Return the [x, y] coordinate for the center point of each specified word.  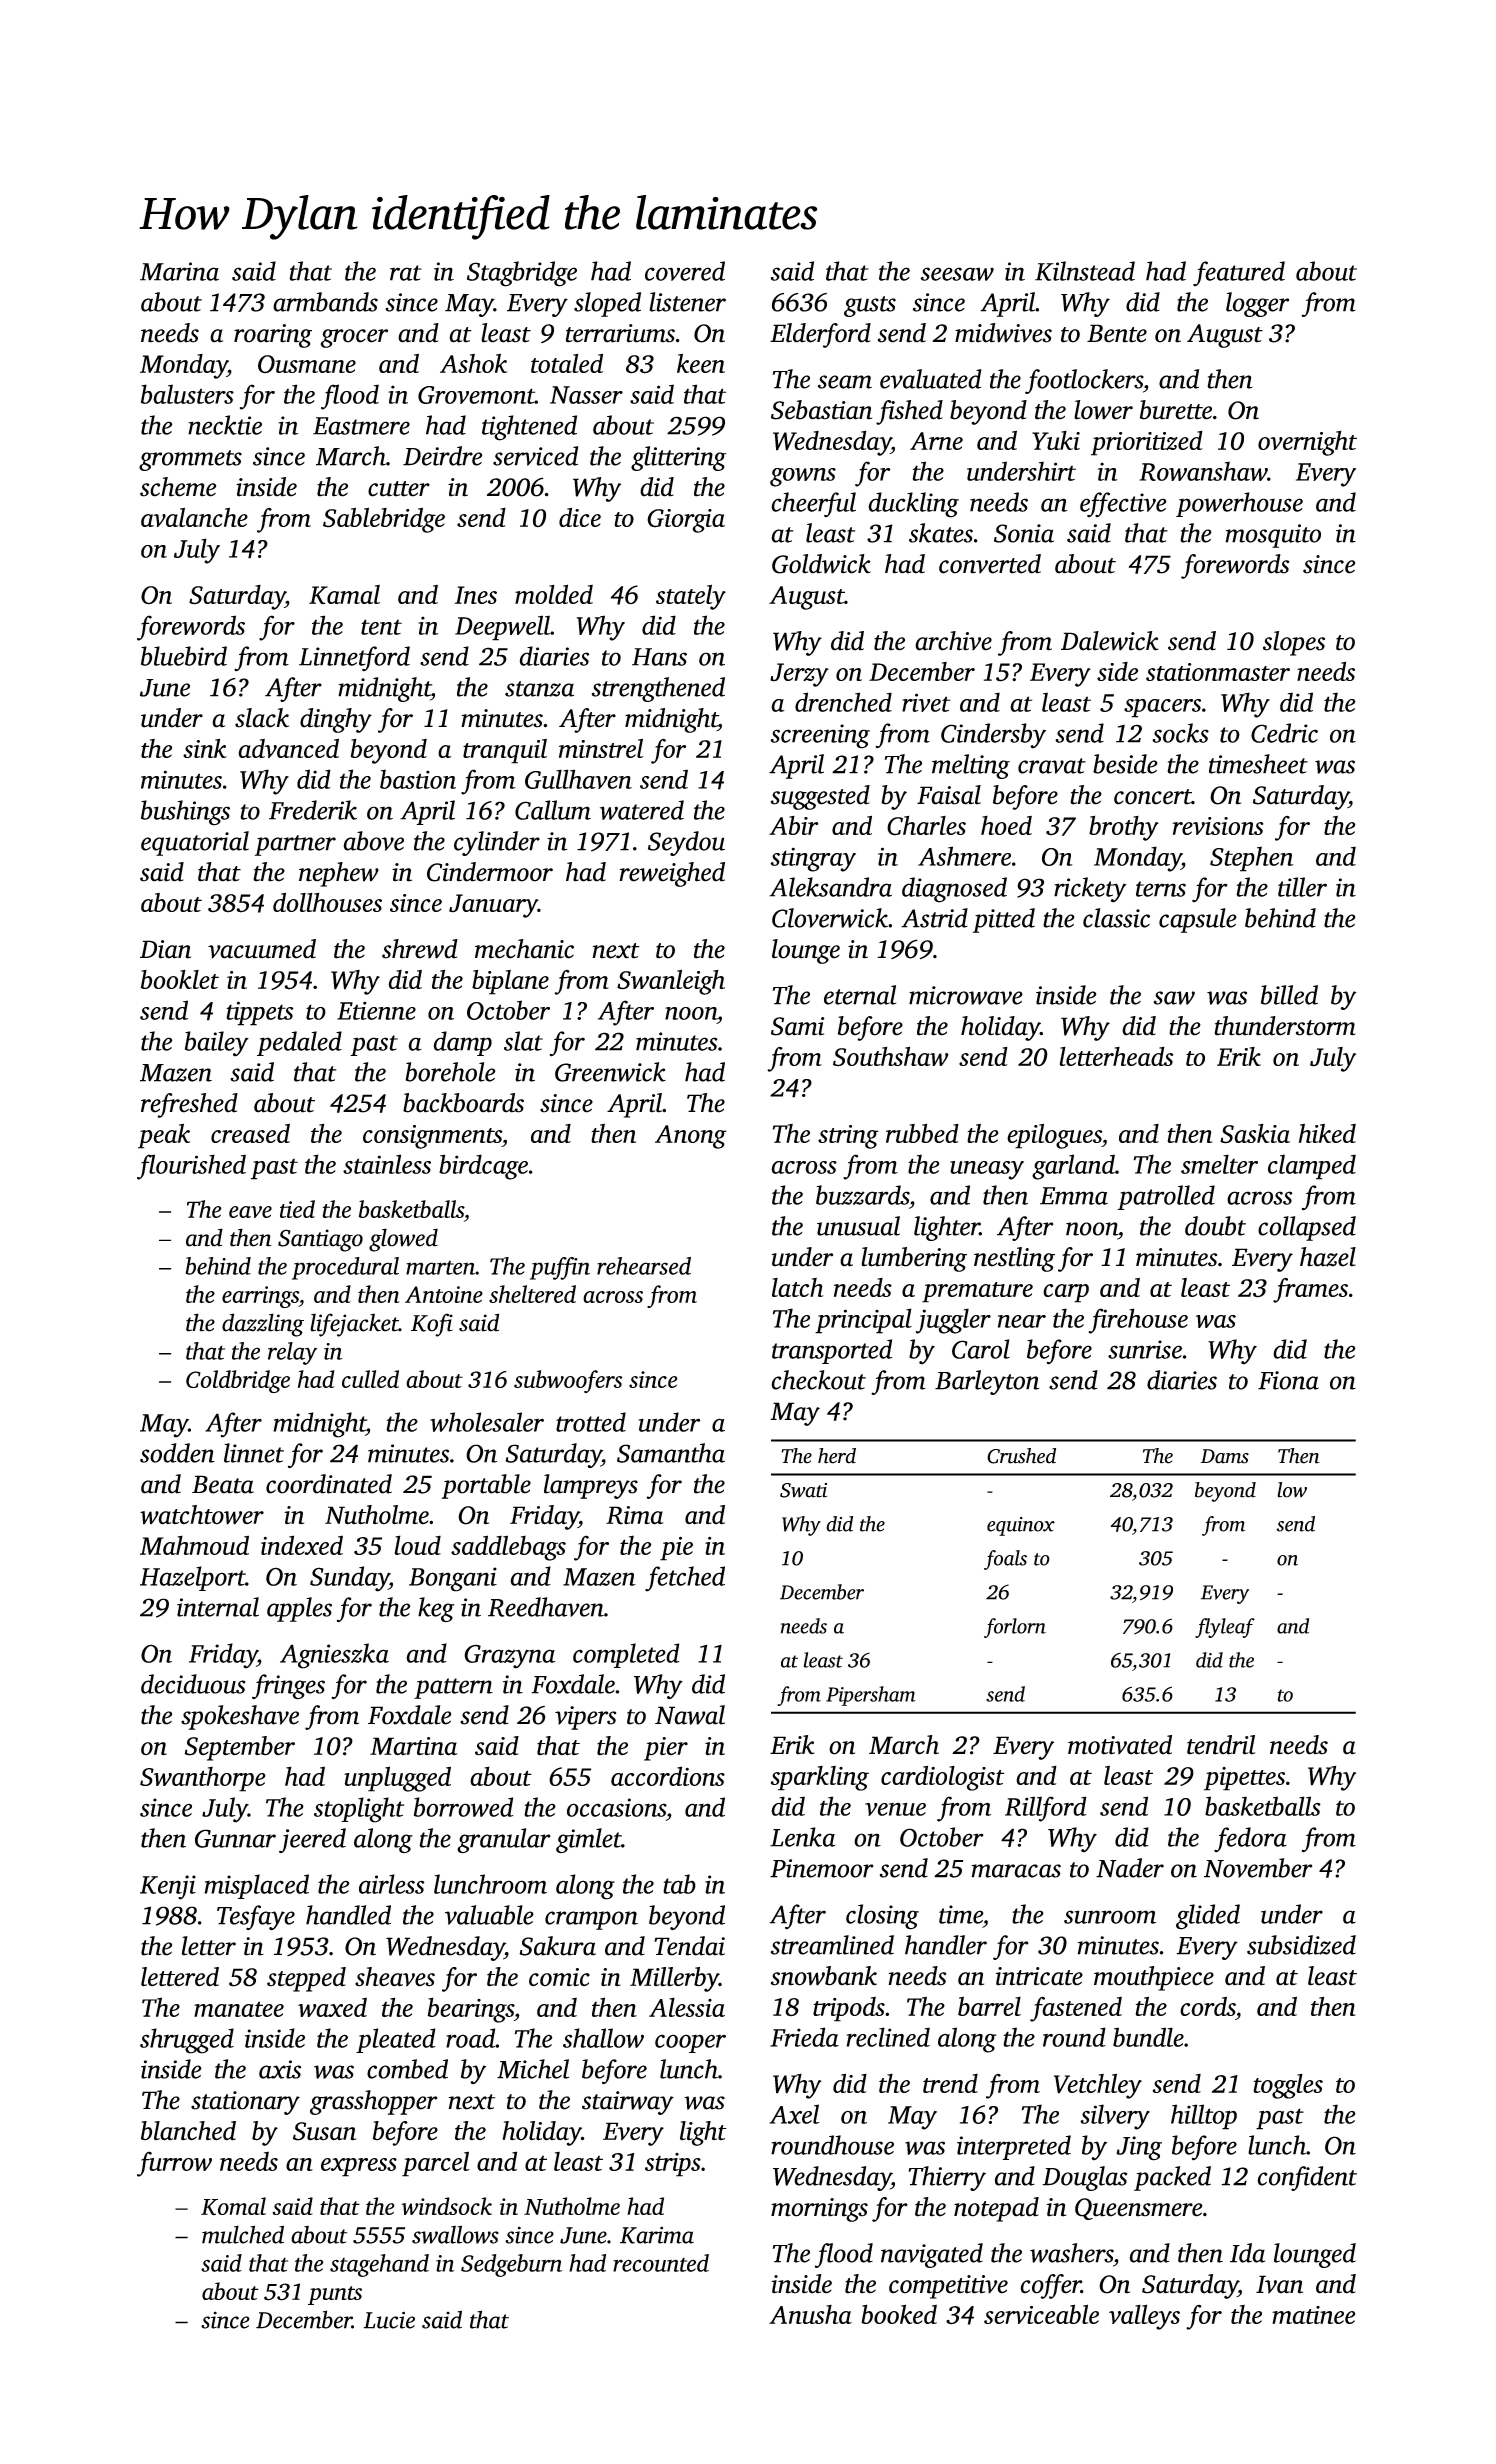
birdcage [483, 1167]
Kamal [344, 594]
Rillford [1046, 1809]
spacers [1162, 708]
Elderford [820, 335]
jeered [312, 1840]
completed [626, 1655]
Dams [1225, 1456]
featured [1239, 273]
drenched [843, 702]
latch [797, 1287]
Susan [324, 2131]
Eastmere [361, 426]
